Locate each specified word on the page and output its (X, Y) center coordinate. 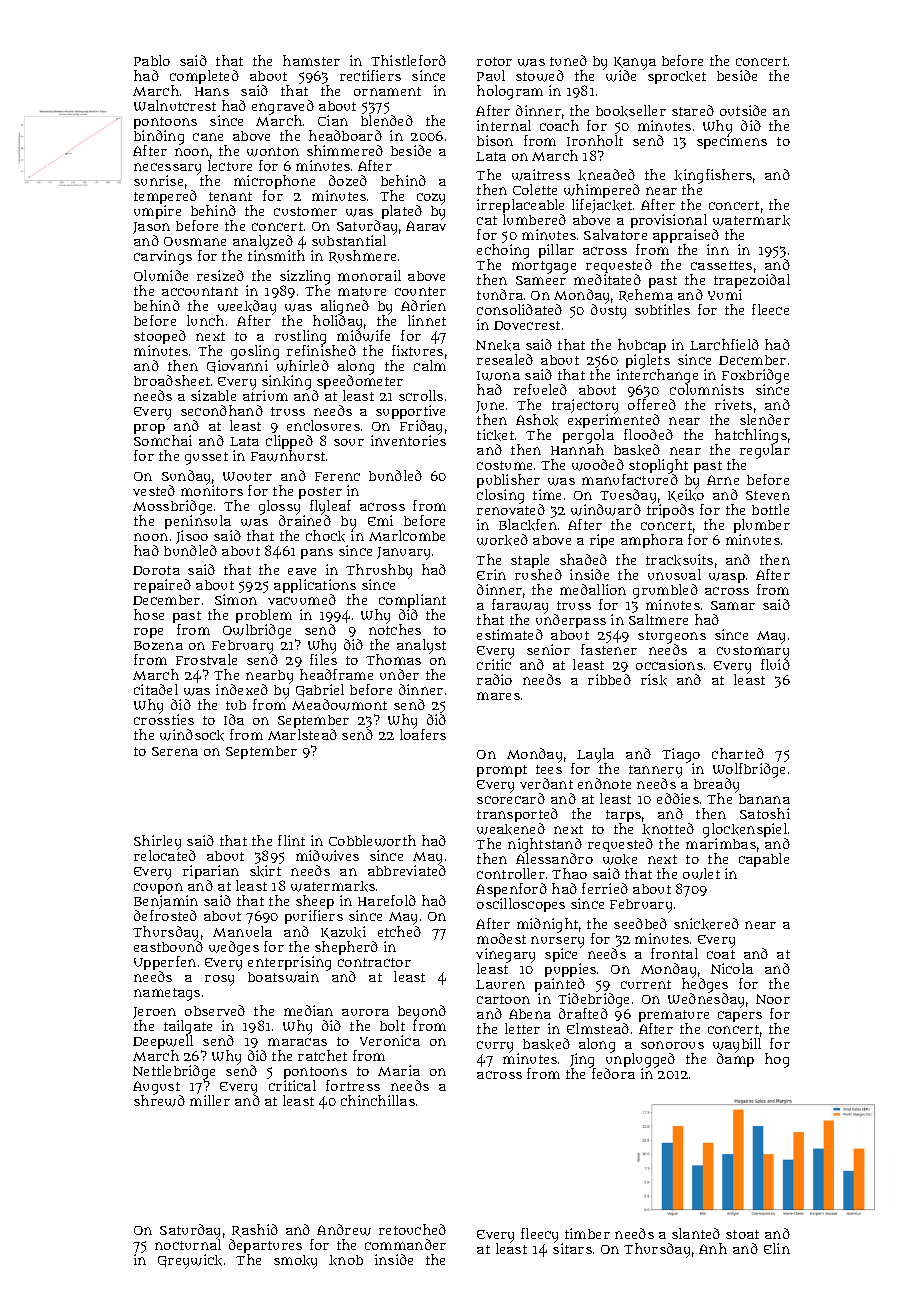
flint (291, 840)
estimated (510, 634)
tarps (623, 817)
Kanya (635, 63)
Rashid (255, 1230)
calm (430, 365)
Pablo (152, 60)
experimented (614, 421)
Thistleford (408, 60)
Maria (399, 1070)
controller (511, 873)
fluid (775, 664)
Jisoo (192, 537)
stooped (160, 337)
